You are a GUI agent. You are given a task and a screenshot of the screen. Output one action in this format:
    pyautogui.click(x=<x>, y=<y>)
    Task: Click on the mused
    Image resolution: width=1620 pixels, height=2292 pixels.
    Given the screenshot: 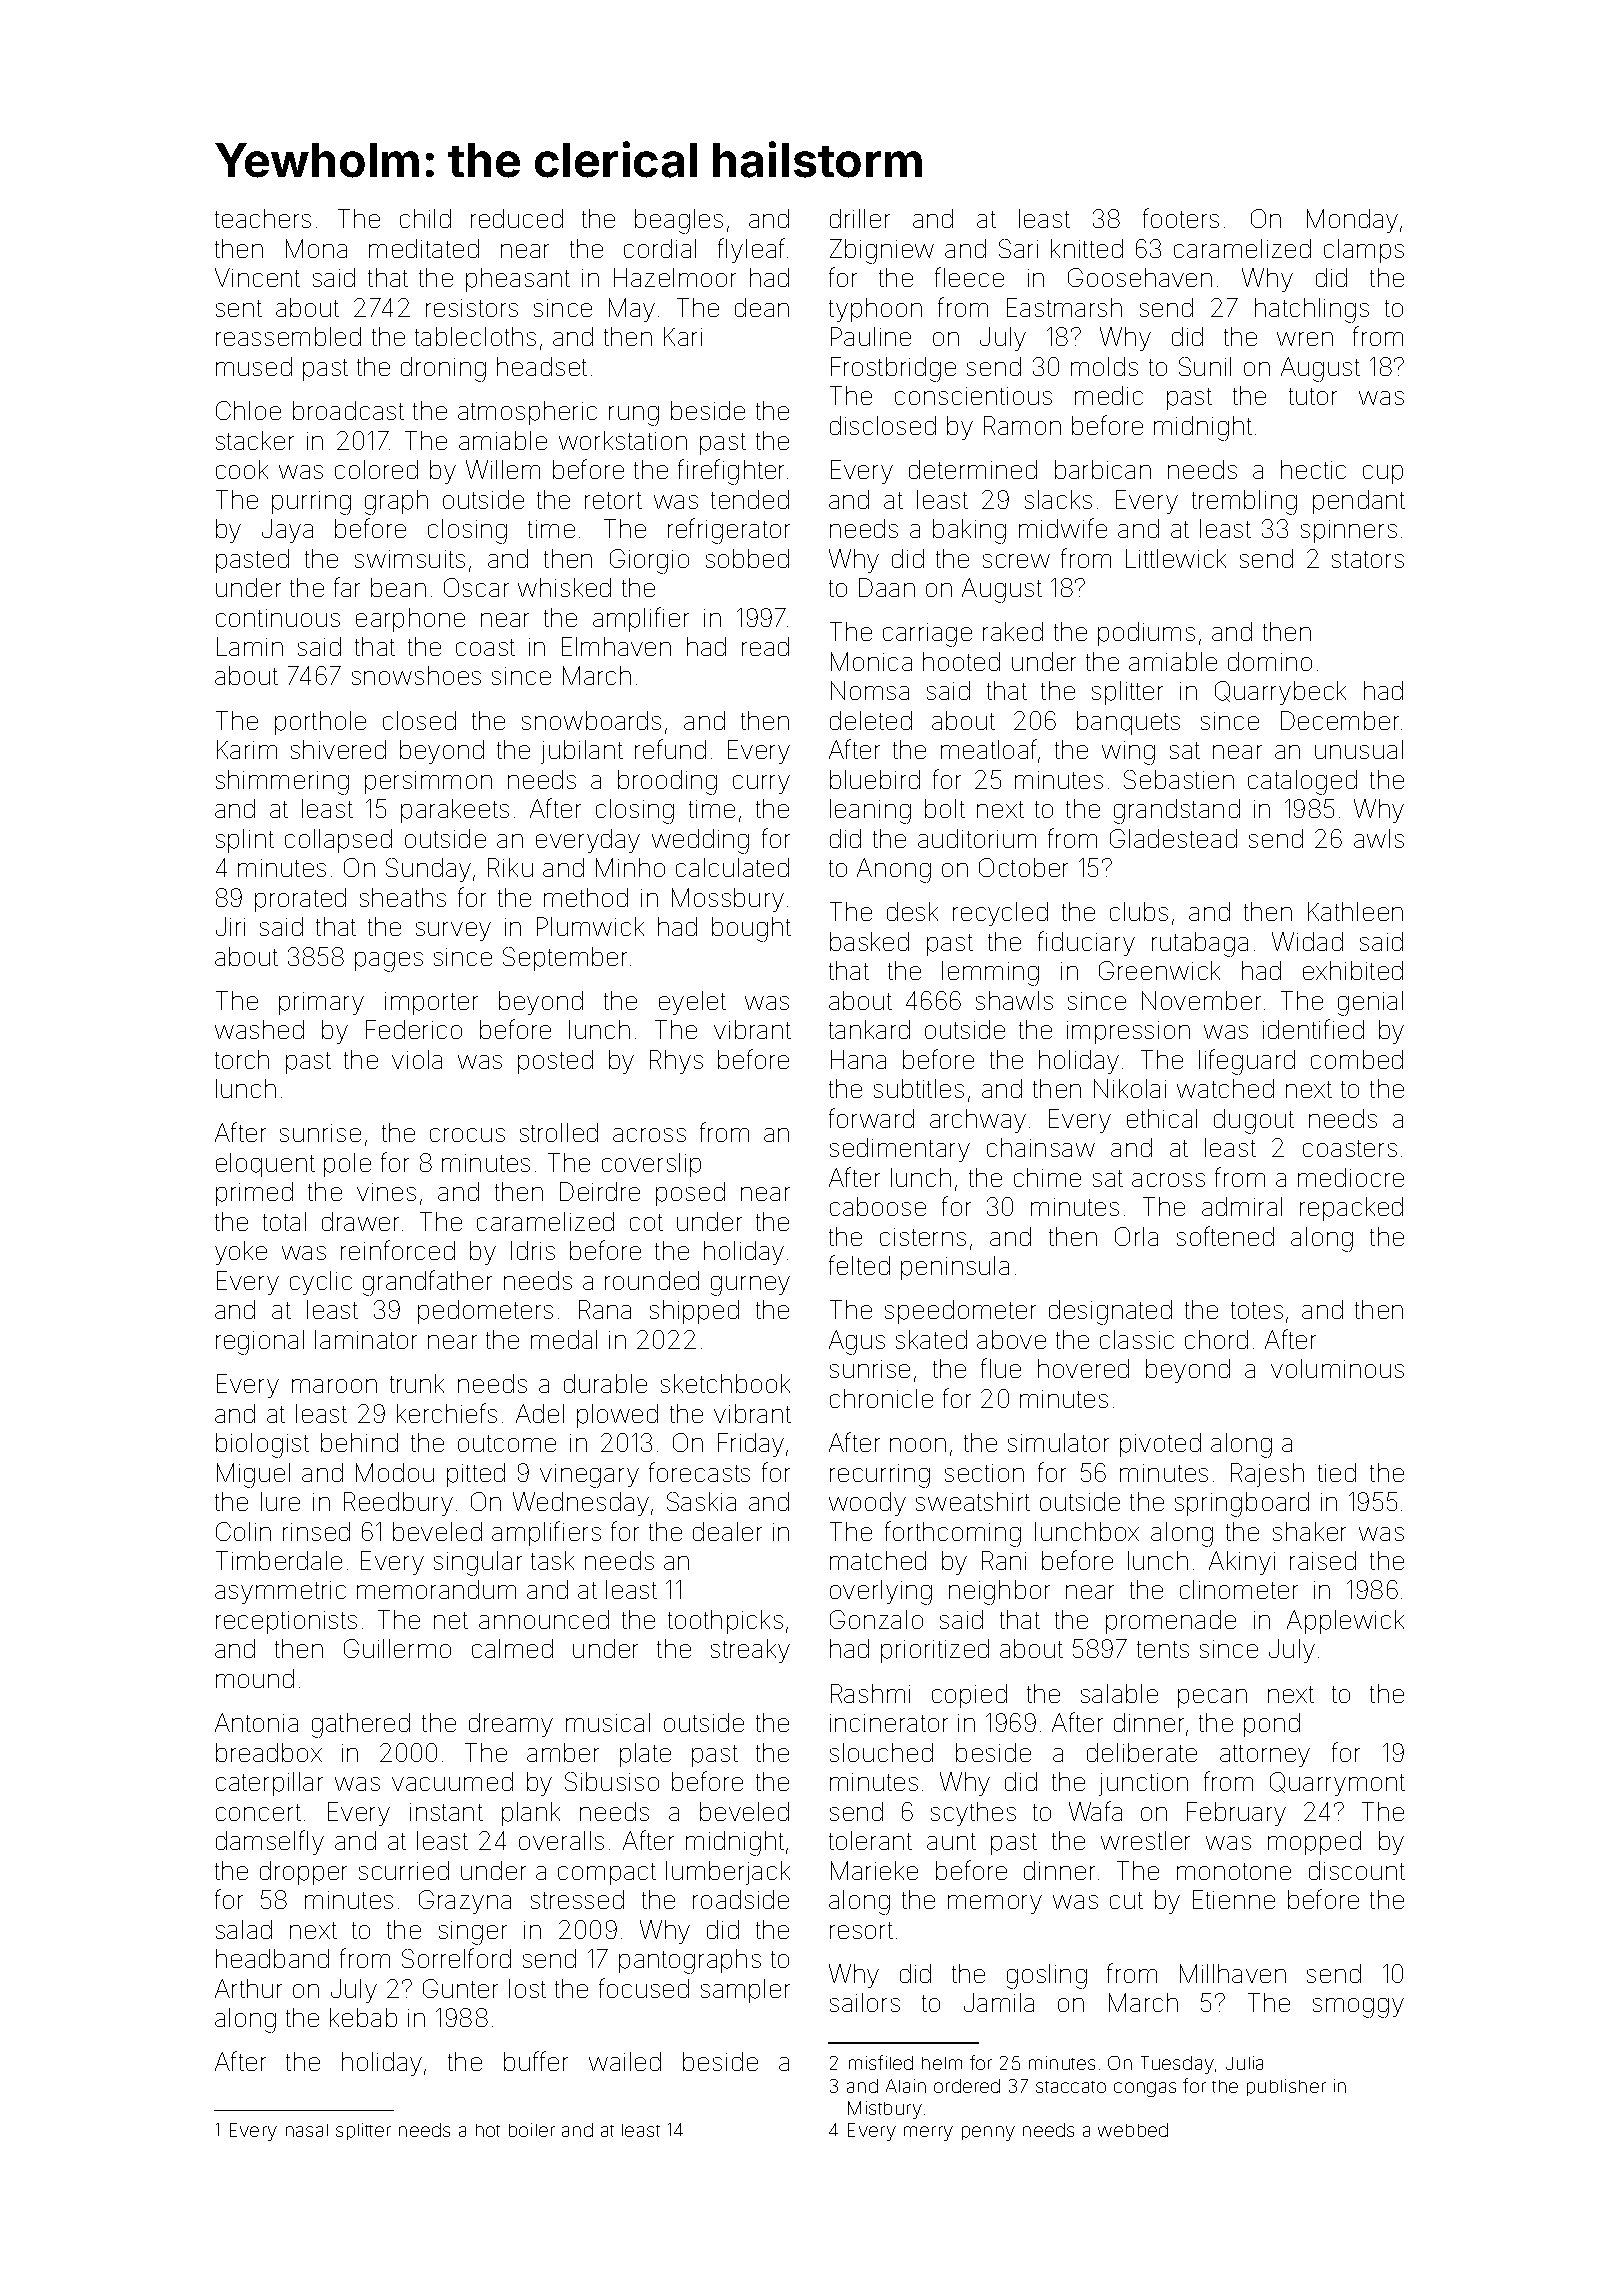 What is the action you would take?
    pyautogui.click(x=254, y=366)
